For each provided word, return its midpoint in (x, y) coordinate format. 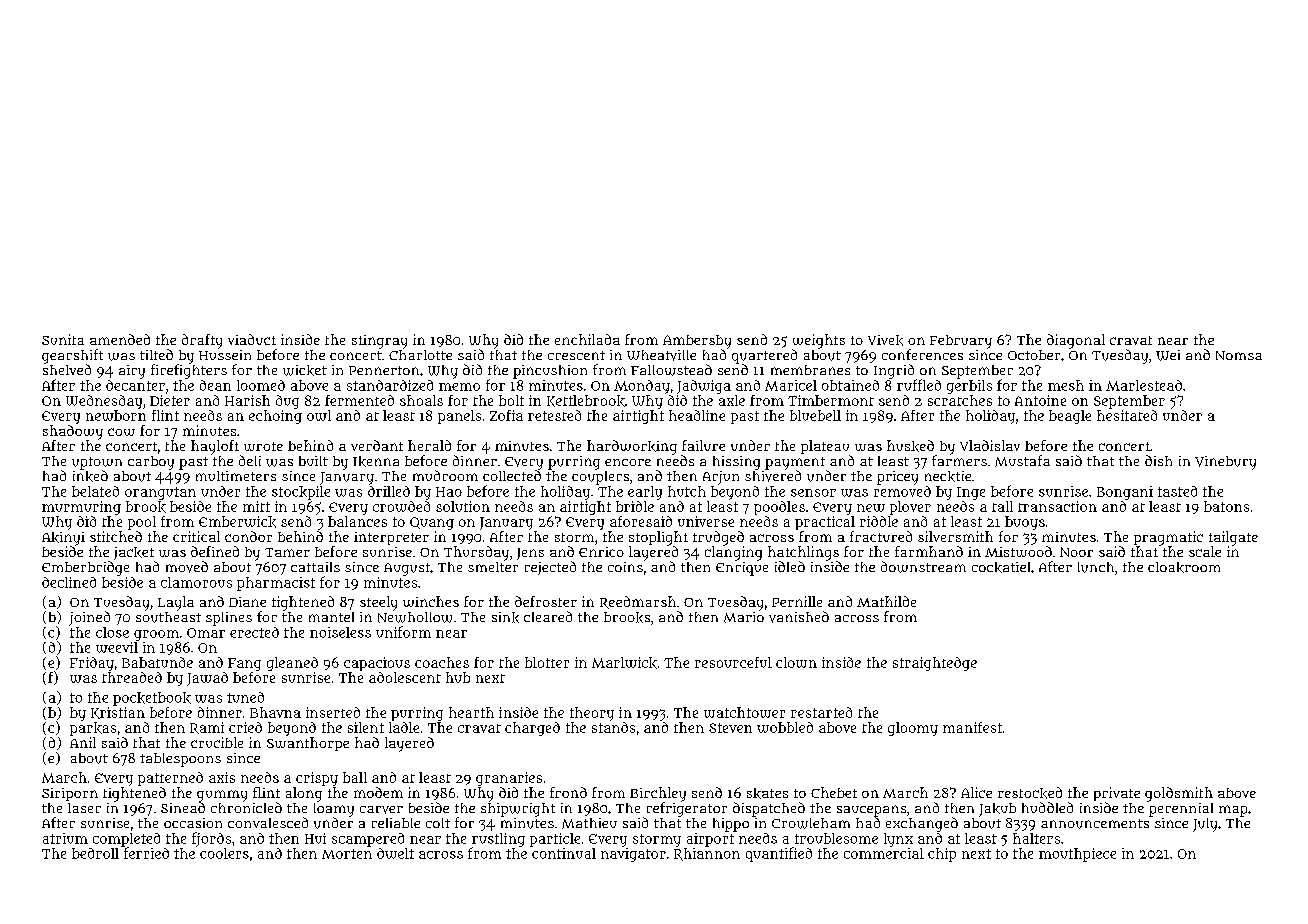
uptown (97, 463)
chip (942, 855)
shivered (773, 476)
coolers (224, 853)
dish (1158, 460)
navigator (633, 855)
